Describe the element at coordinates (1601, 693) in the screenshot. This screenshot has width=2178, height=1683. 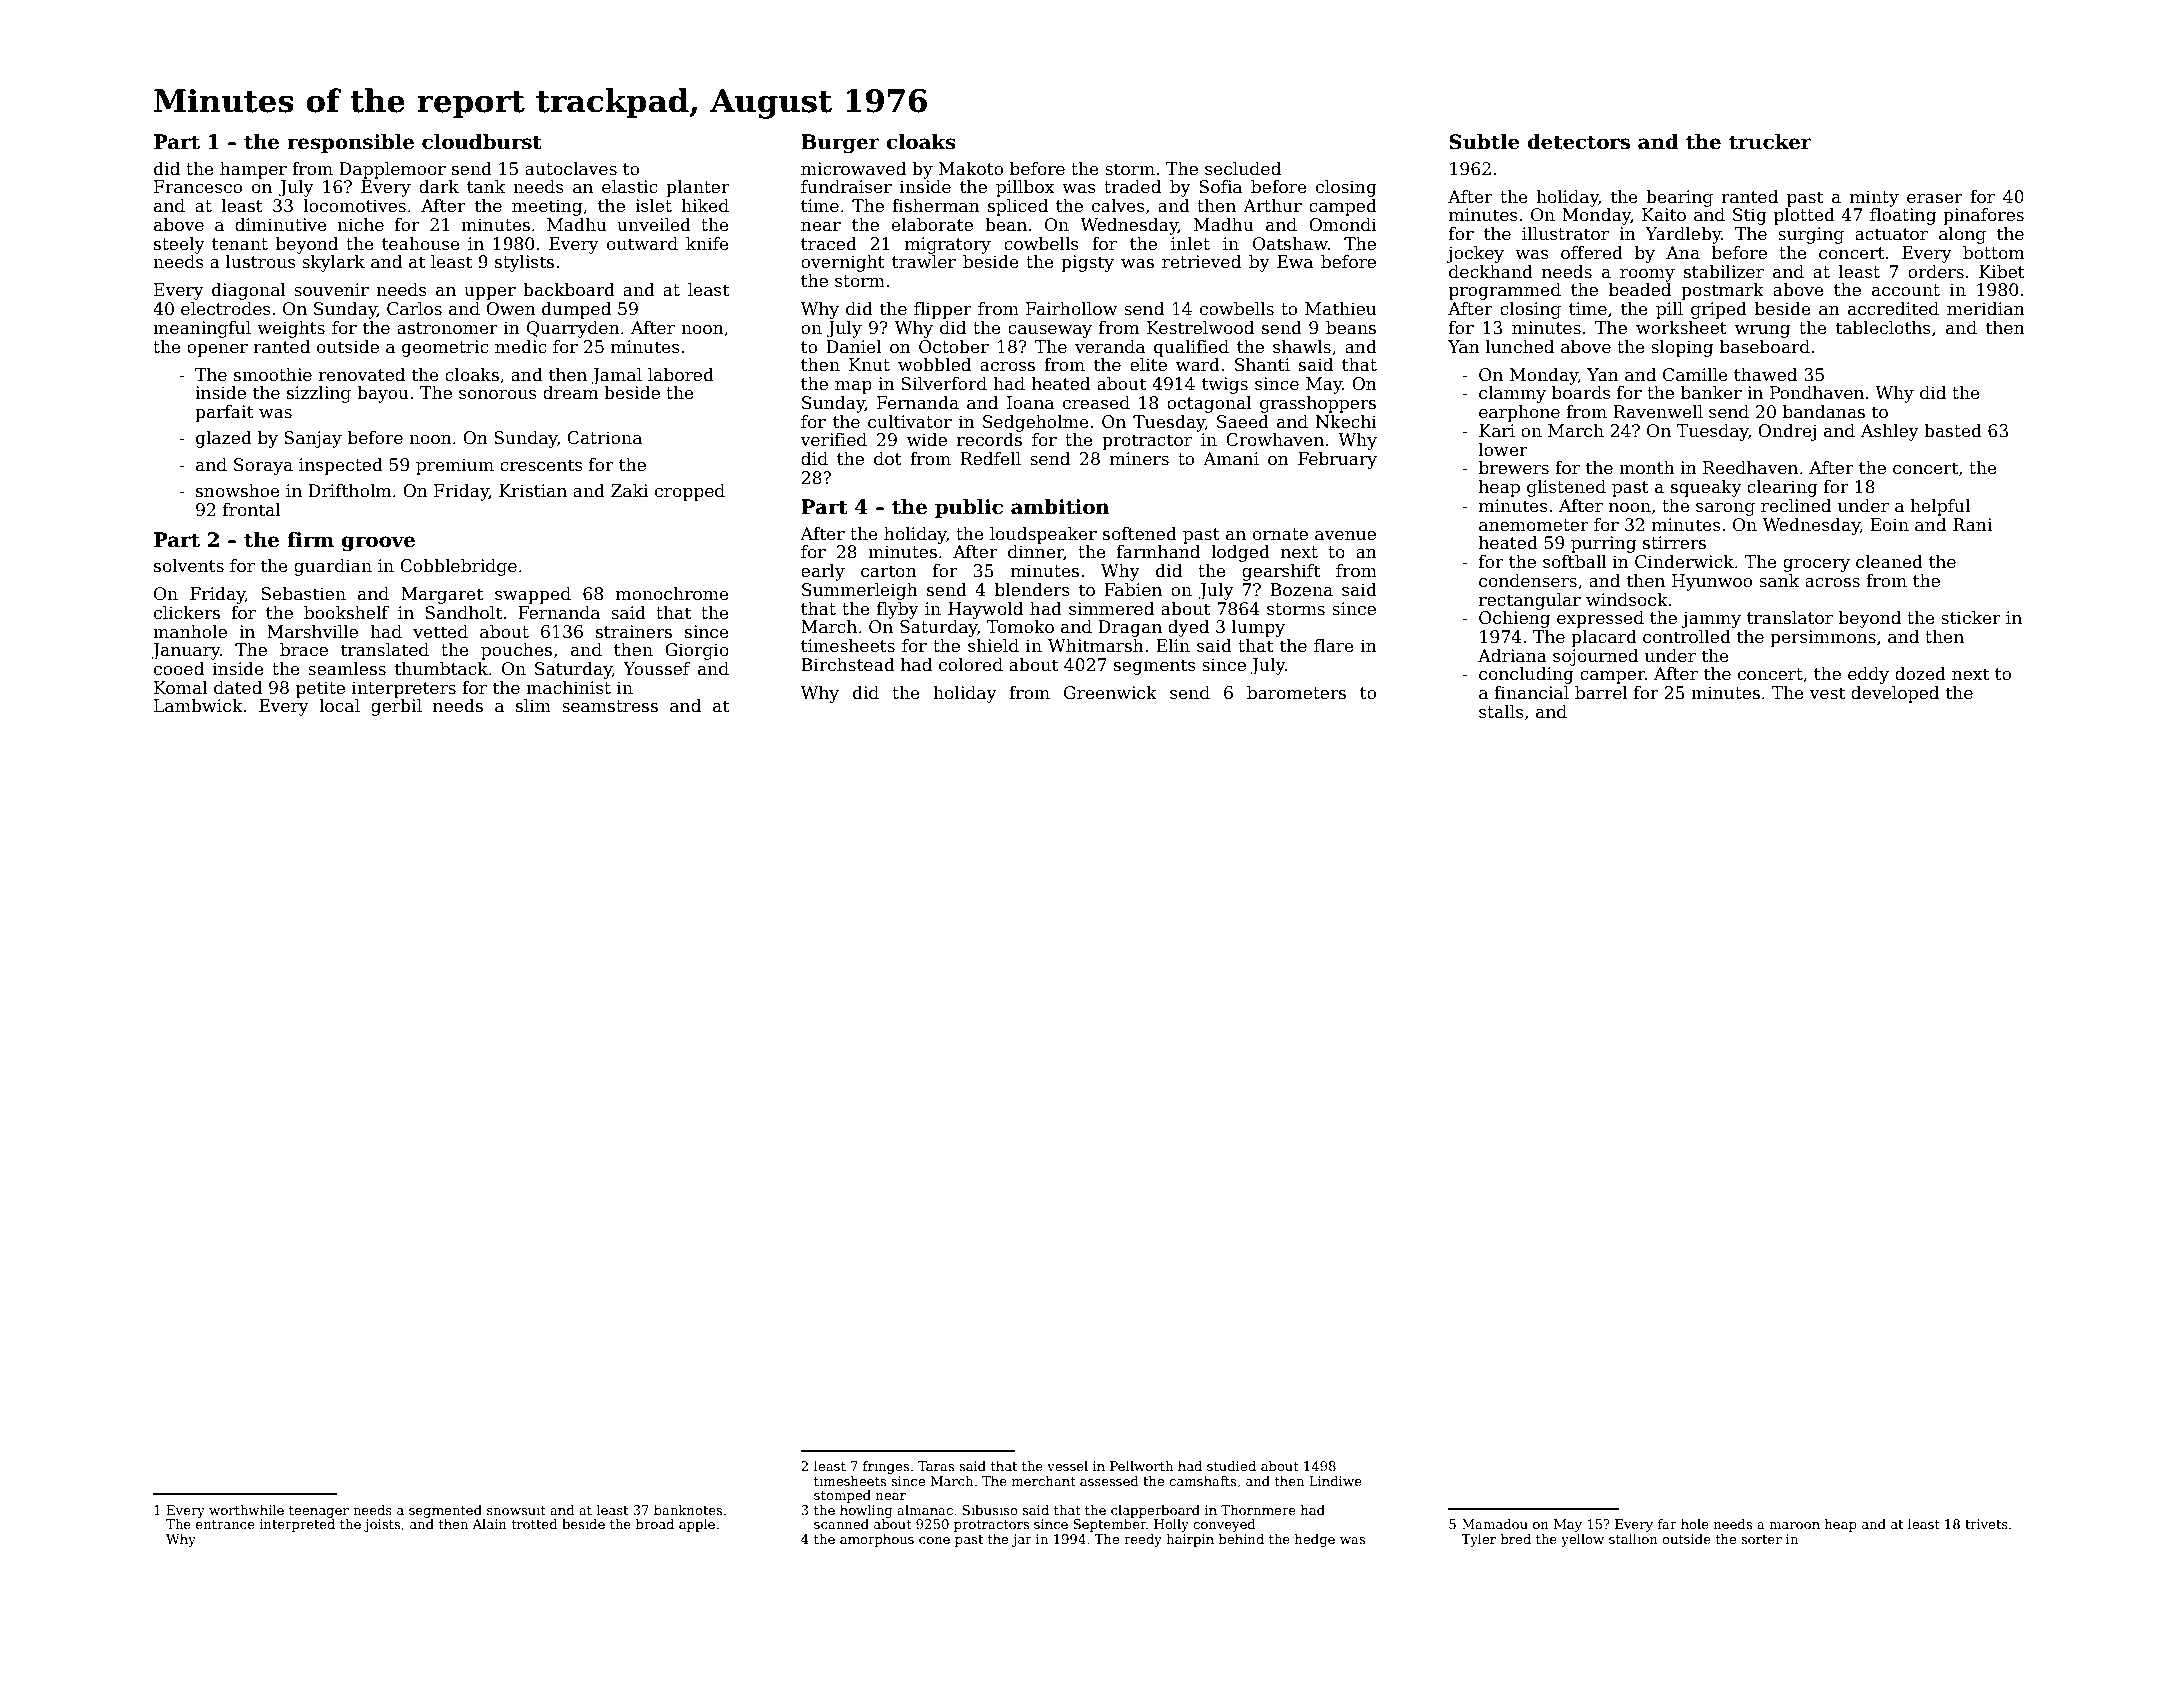
I see `barrel` at that location.
